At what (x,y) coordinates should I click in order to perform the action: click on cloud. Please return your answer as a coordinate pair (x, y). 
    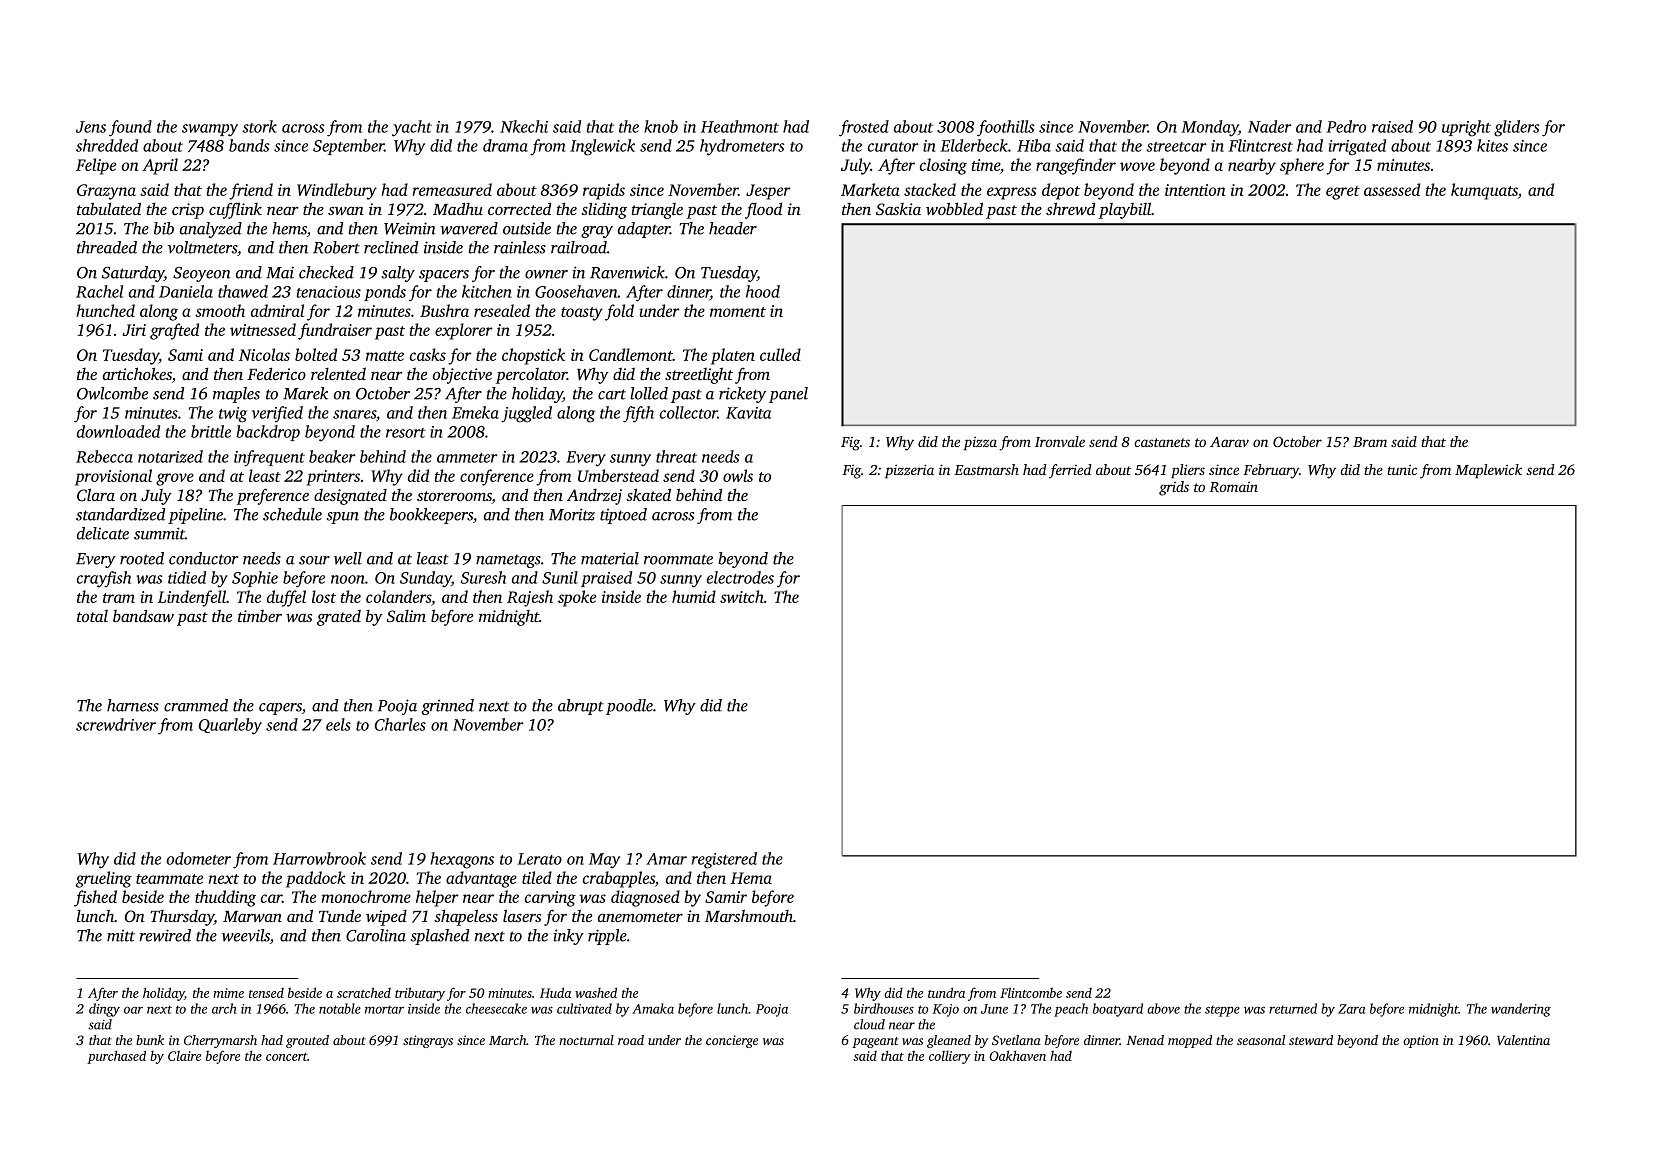
    Looking at the image, I should click on (869, 1024).
